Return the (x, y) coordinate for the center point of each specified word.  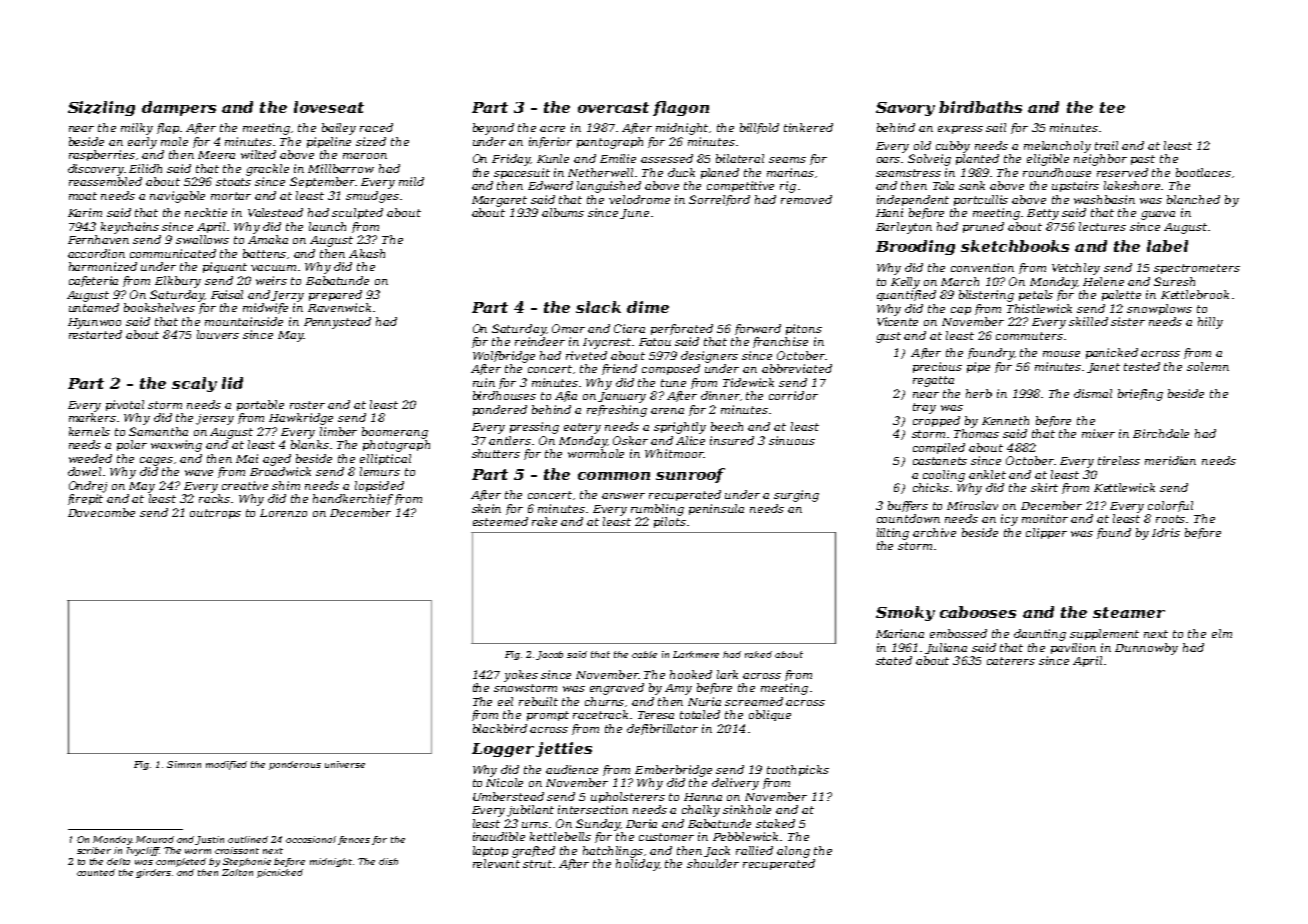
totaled (700, 714)
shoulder (713, 863)
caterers (1011, 661)
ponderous (295, 765)
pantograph (610, 143)
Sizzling (101, 108)
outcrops (215, 514)
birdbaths (980, 107)
